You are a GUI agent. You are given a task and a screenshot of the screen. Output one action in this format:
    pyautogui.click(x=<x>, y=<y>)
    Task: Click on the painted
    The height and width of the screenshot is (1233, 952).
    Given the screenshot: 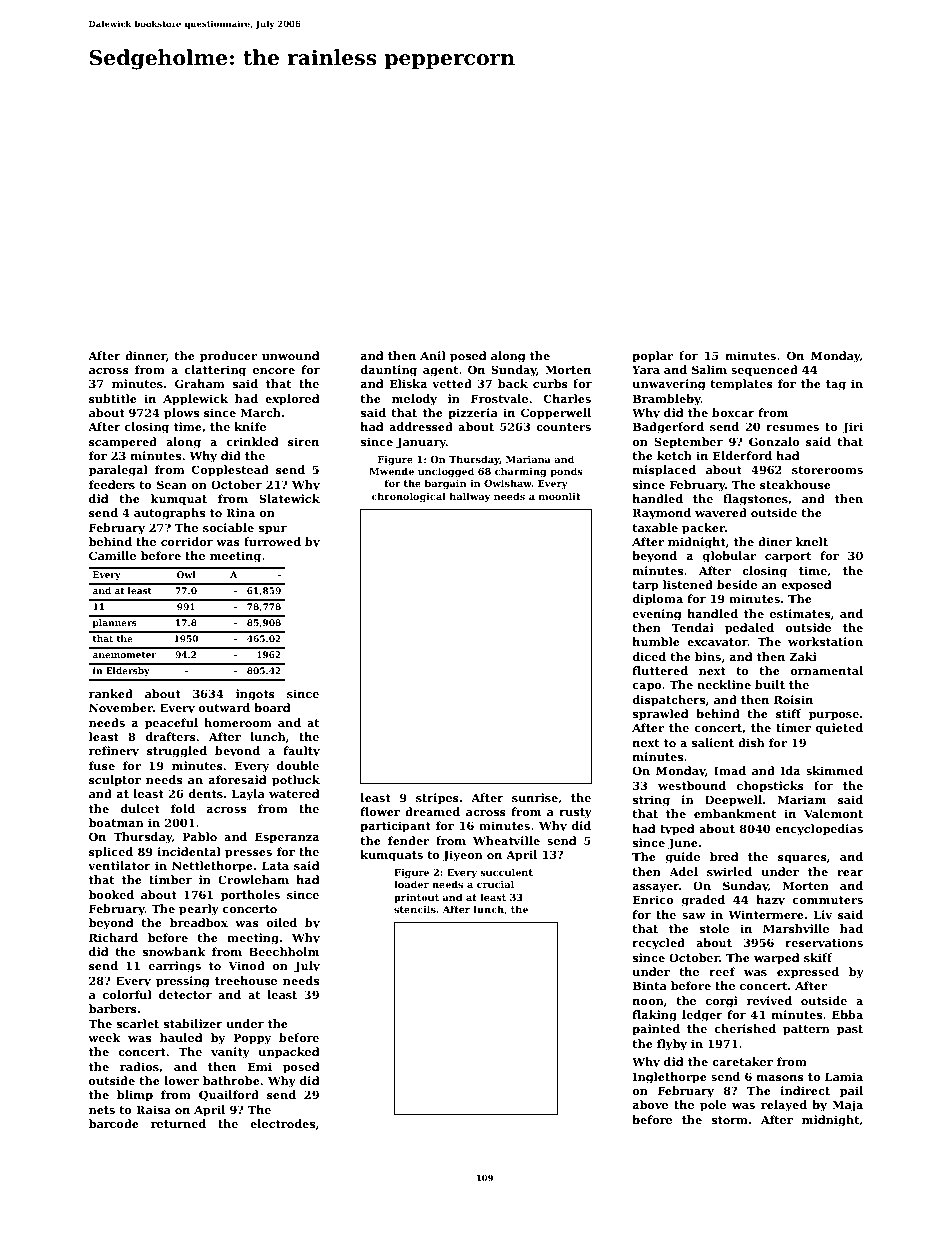 What is the action you would take?
    pyautogui.click(x=656, y=1030)
